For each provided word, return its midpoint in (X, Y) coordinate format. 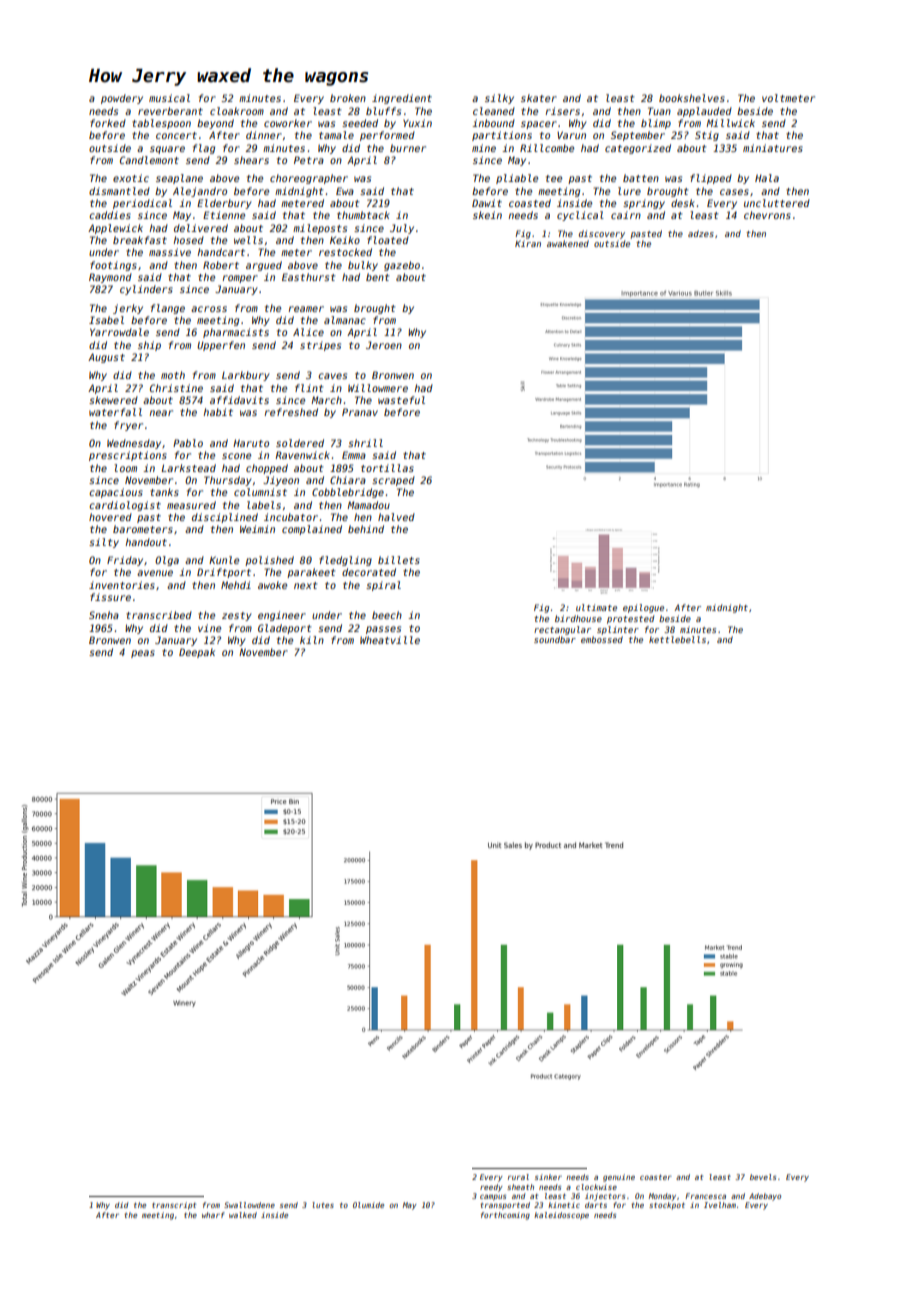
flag (204, 149)
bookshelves (692, 98)
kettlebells (677, 639)
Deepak (197, 653)
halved (396, 517)
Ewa (345, 191)
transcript (174, 1206)
